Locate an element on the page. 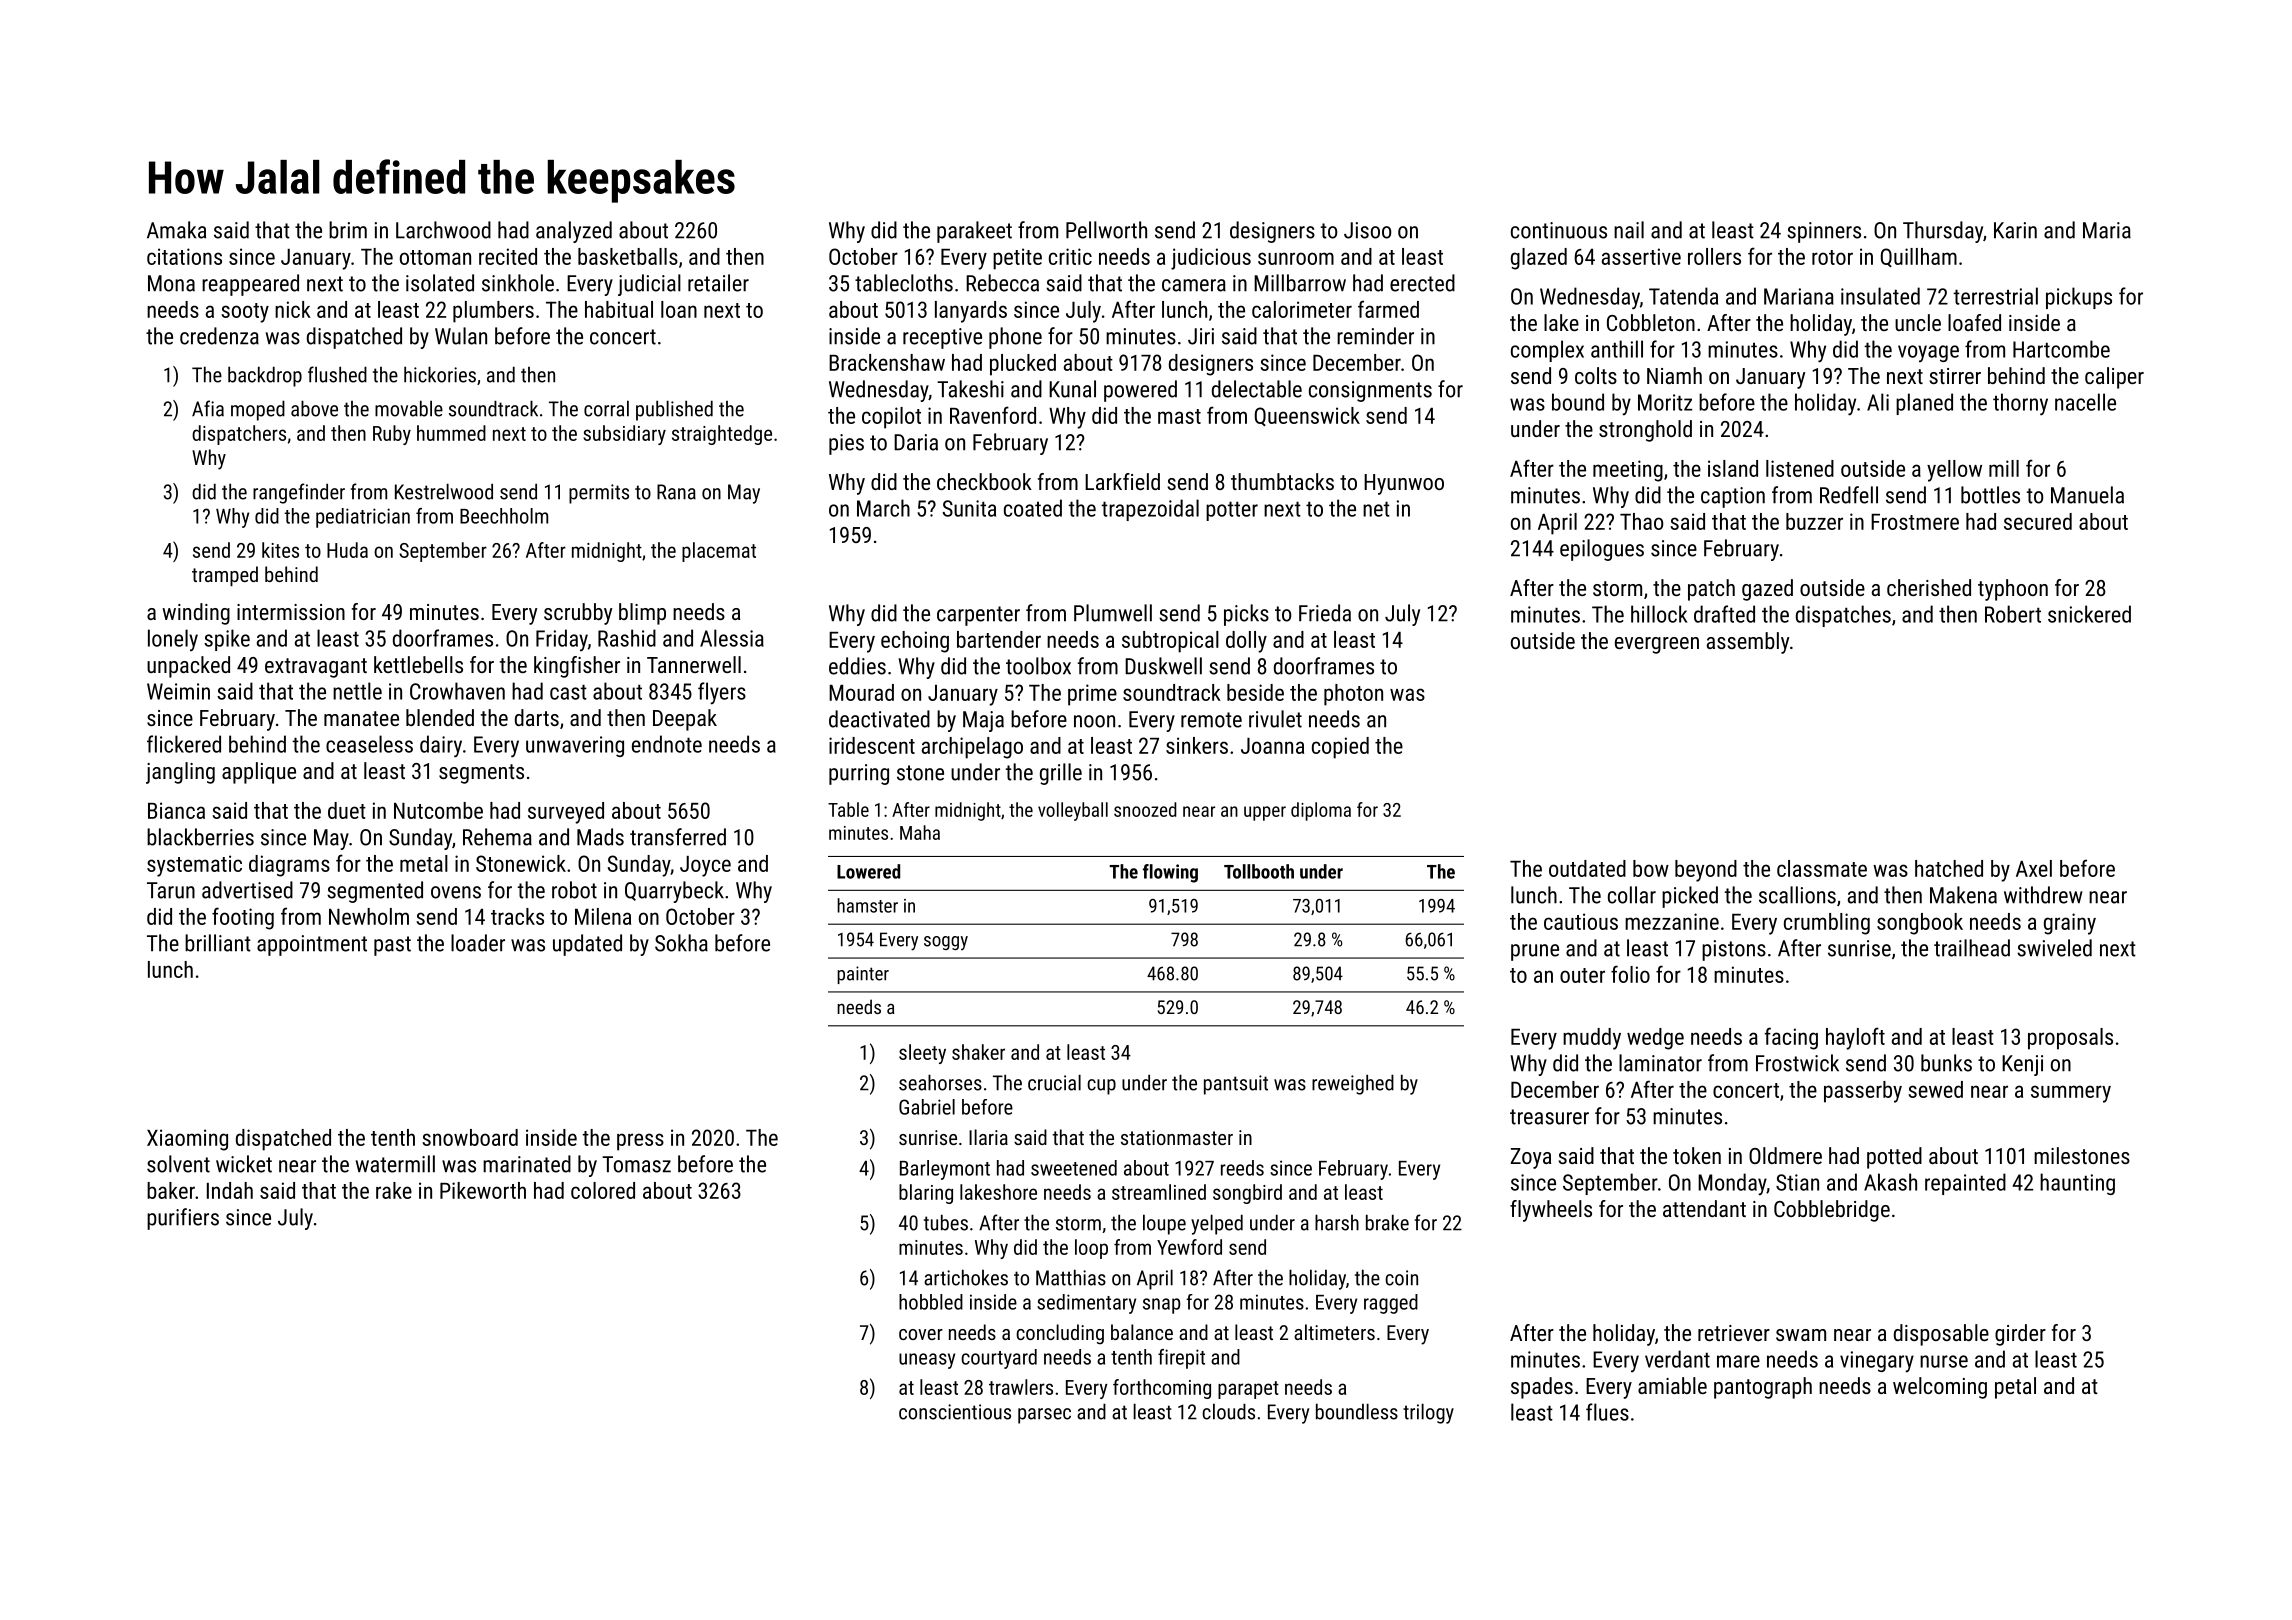  habitual is located at coordinates (619, 309).
